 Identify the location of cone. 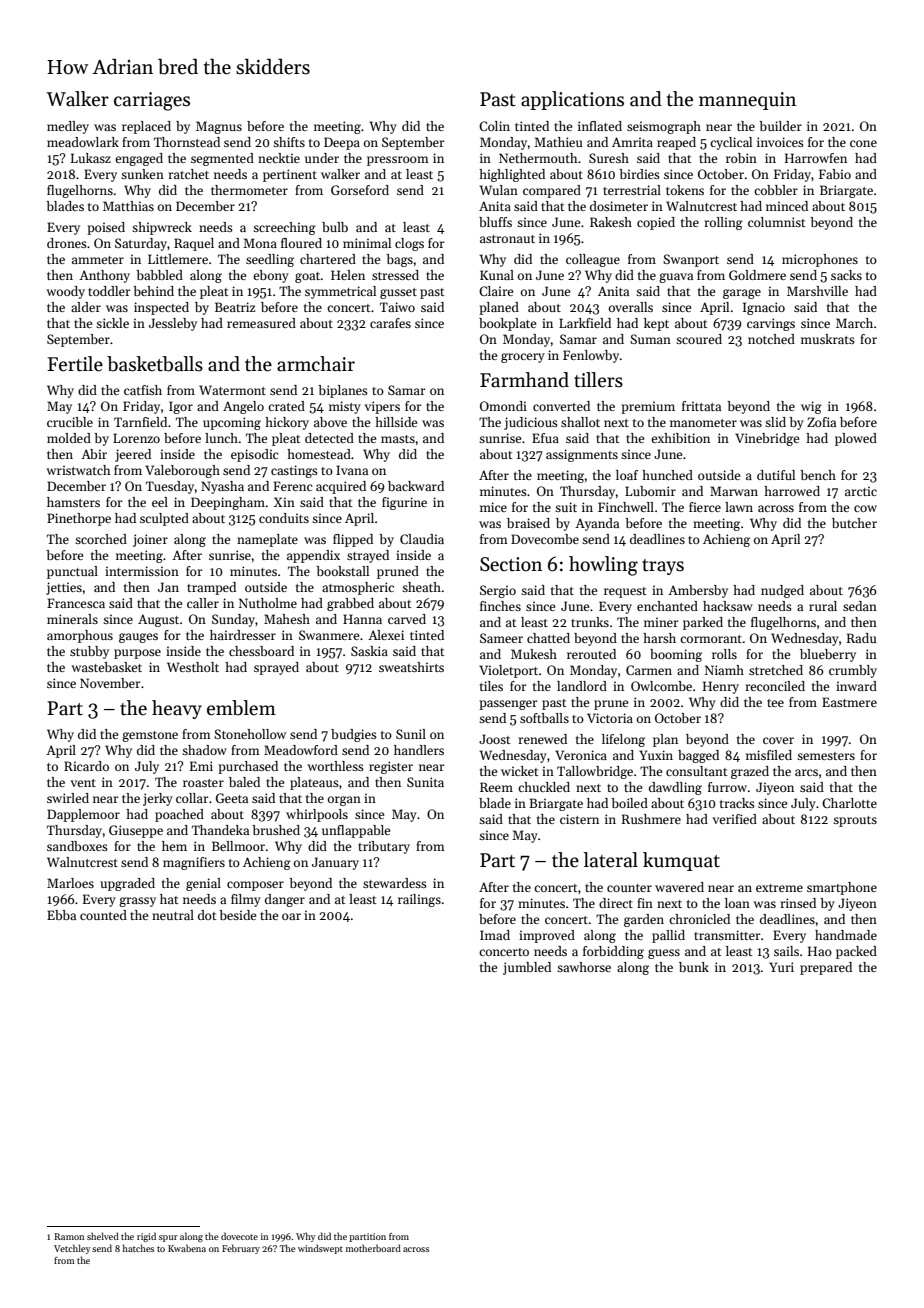
(863, 143).
